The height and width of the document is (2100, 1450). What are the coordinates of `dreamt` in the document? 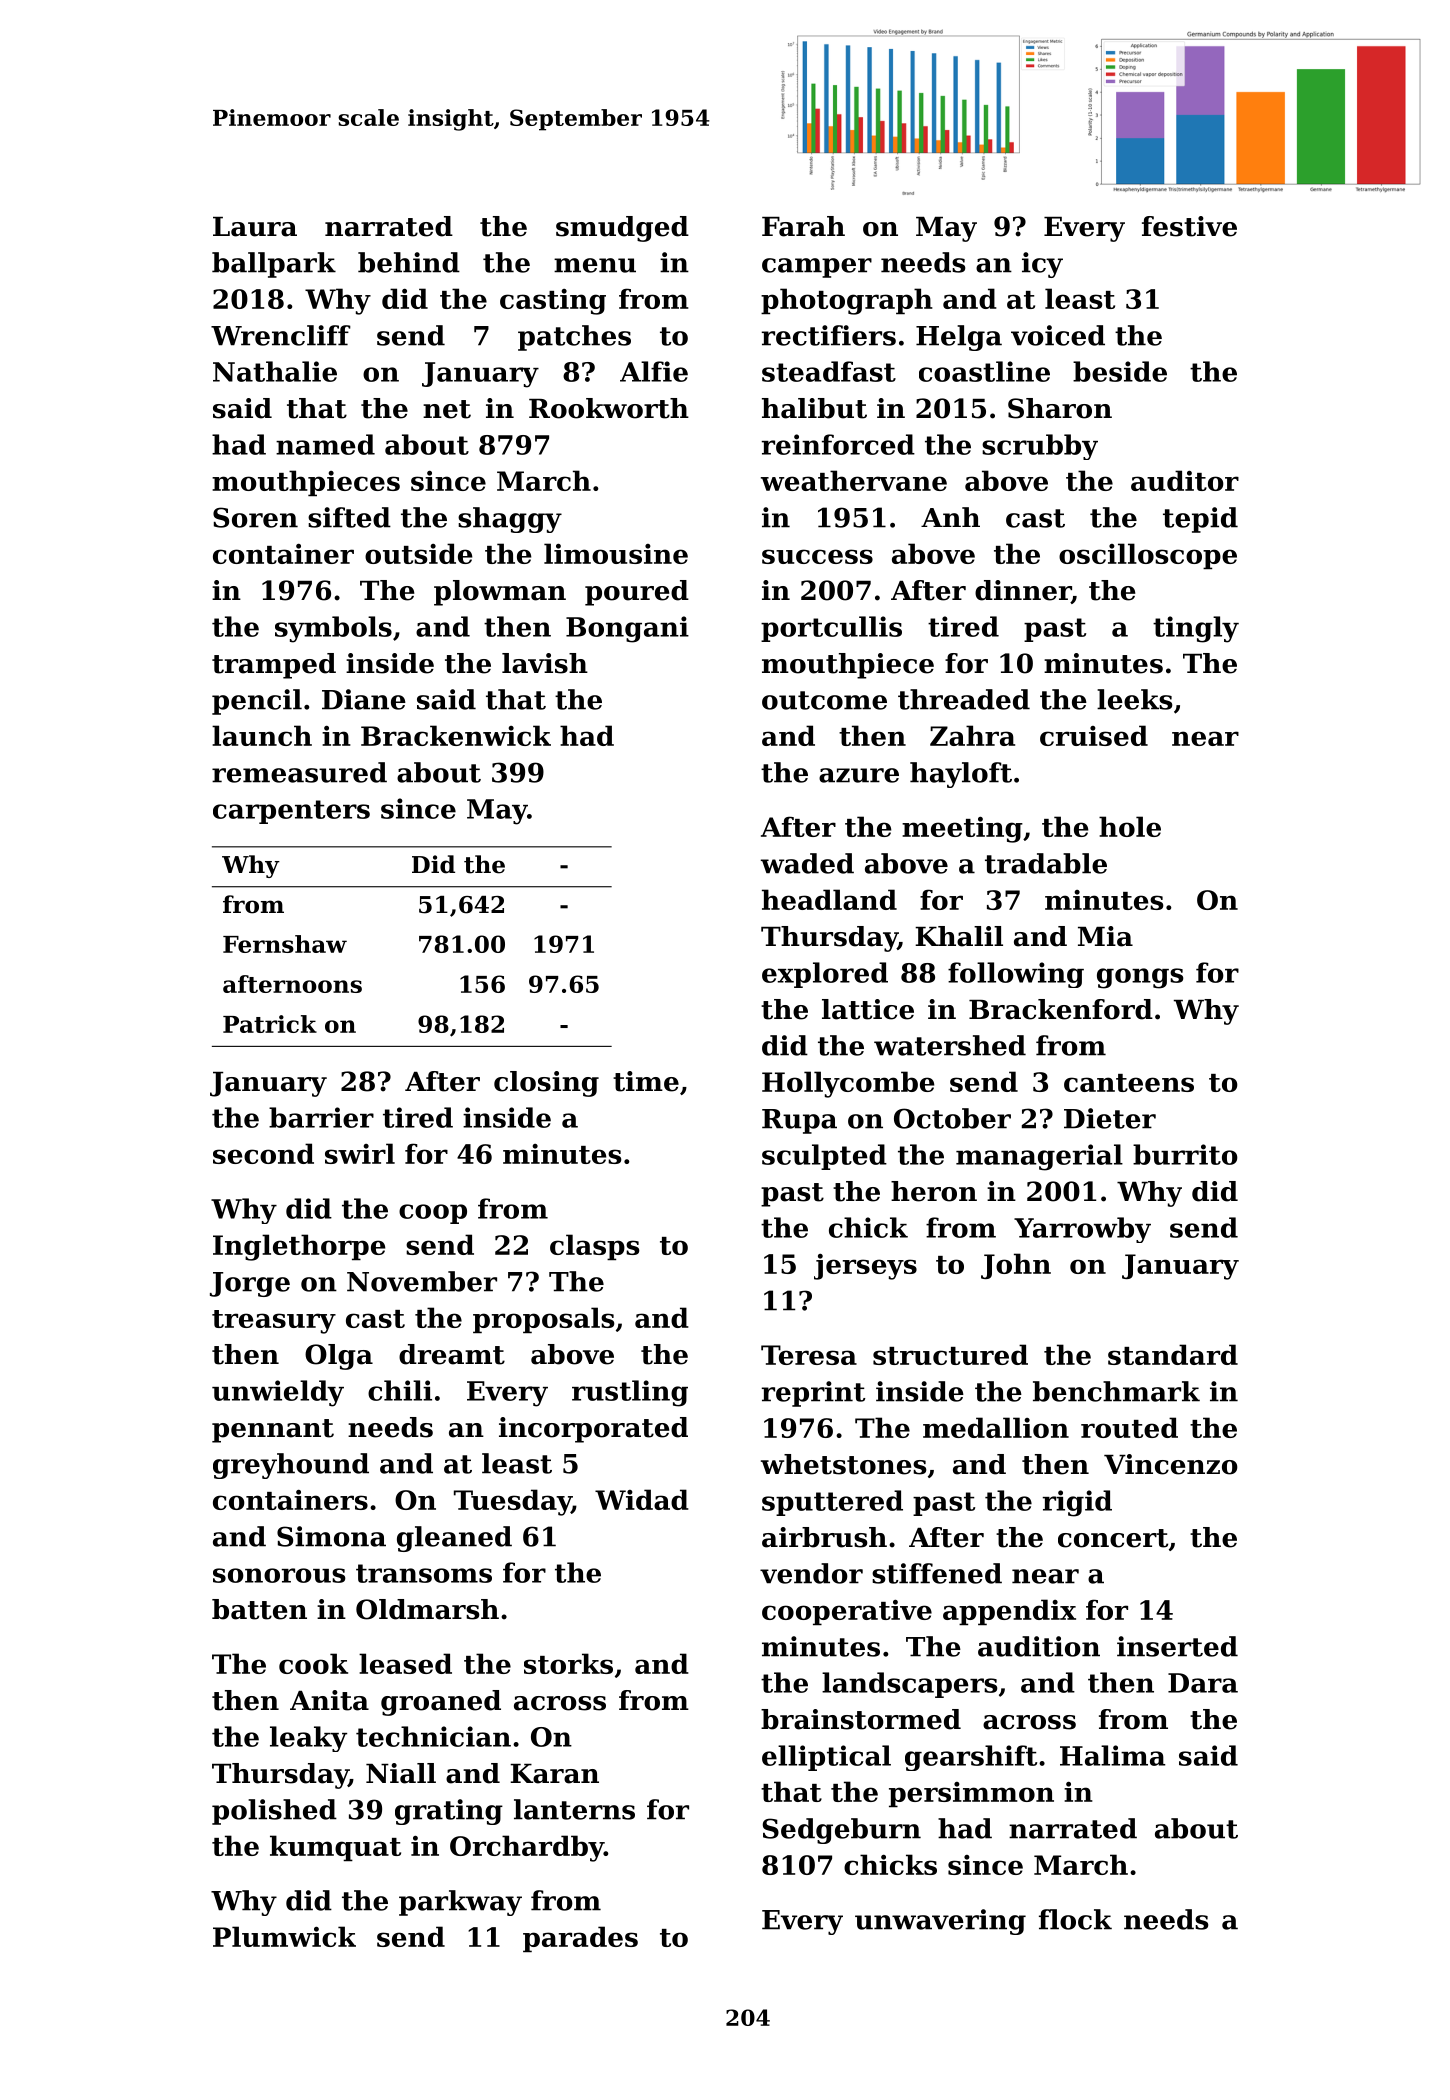 It's located at (452, 1354).
